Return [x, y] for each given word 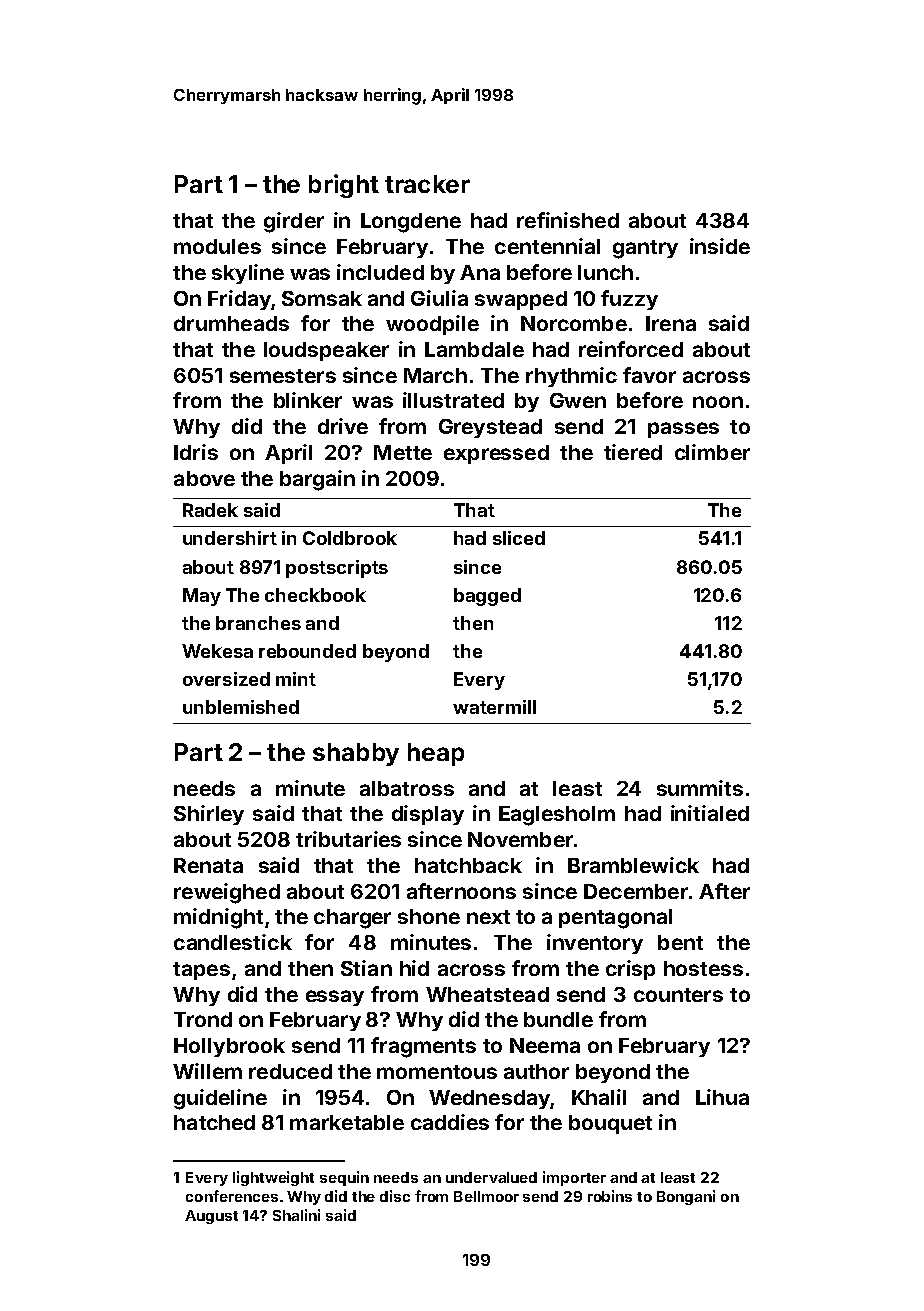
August [211, 1217]
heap [436, 754]
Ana [480, 272]
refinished [568, 220]
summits [700, 788]
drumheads [231, 323]
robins [610, 1196]
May [202, 597]
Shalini [296, 1215]
